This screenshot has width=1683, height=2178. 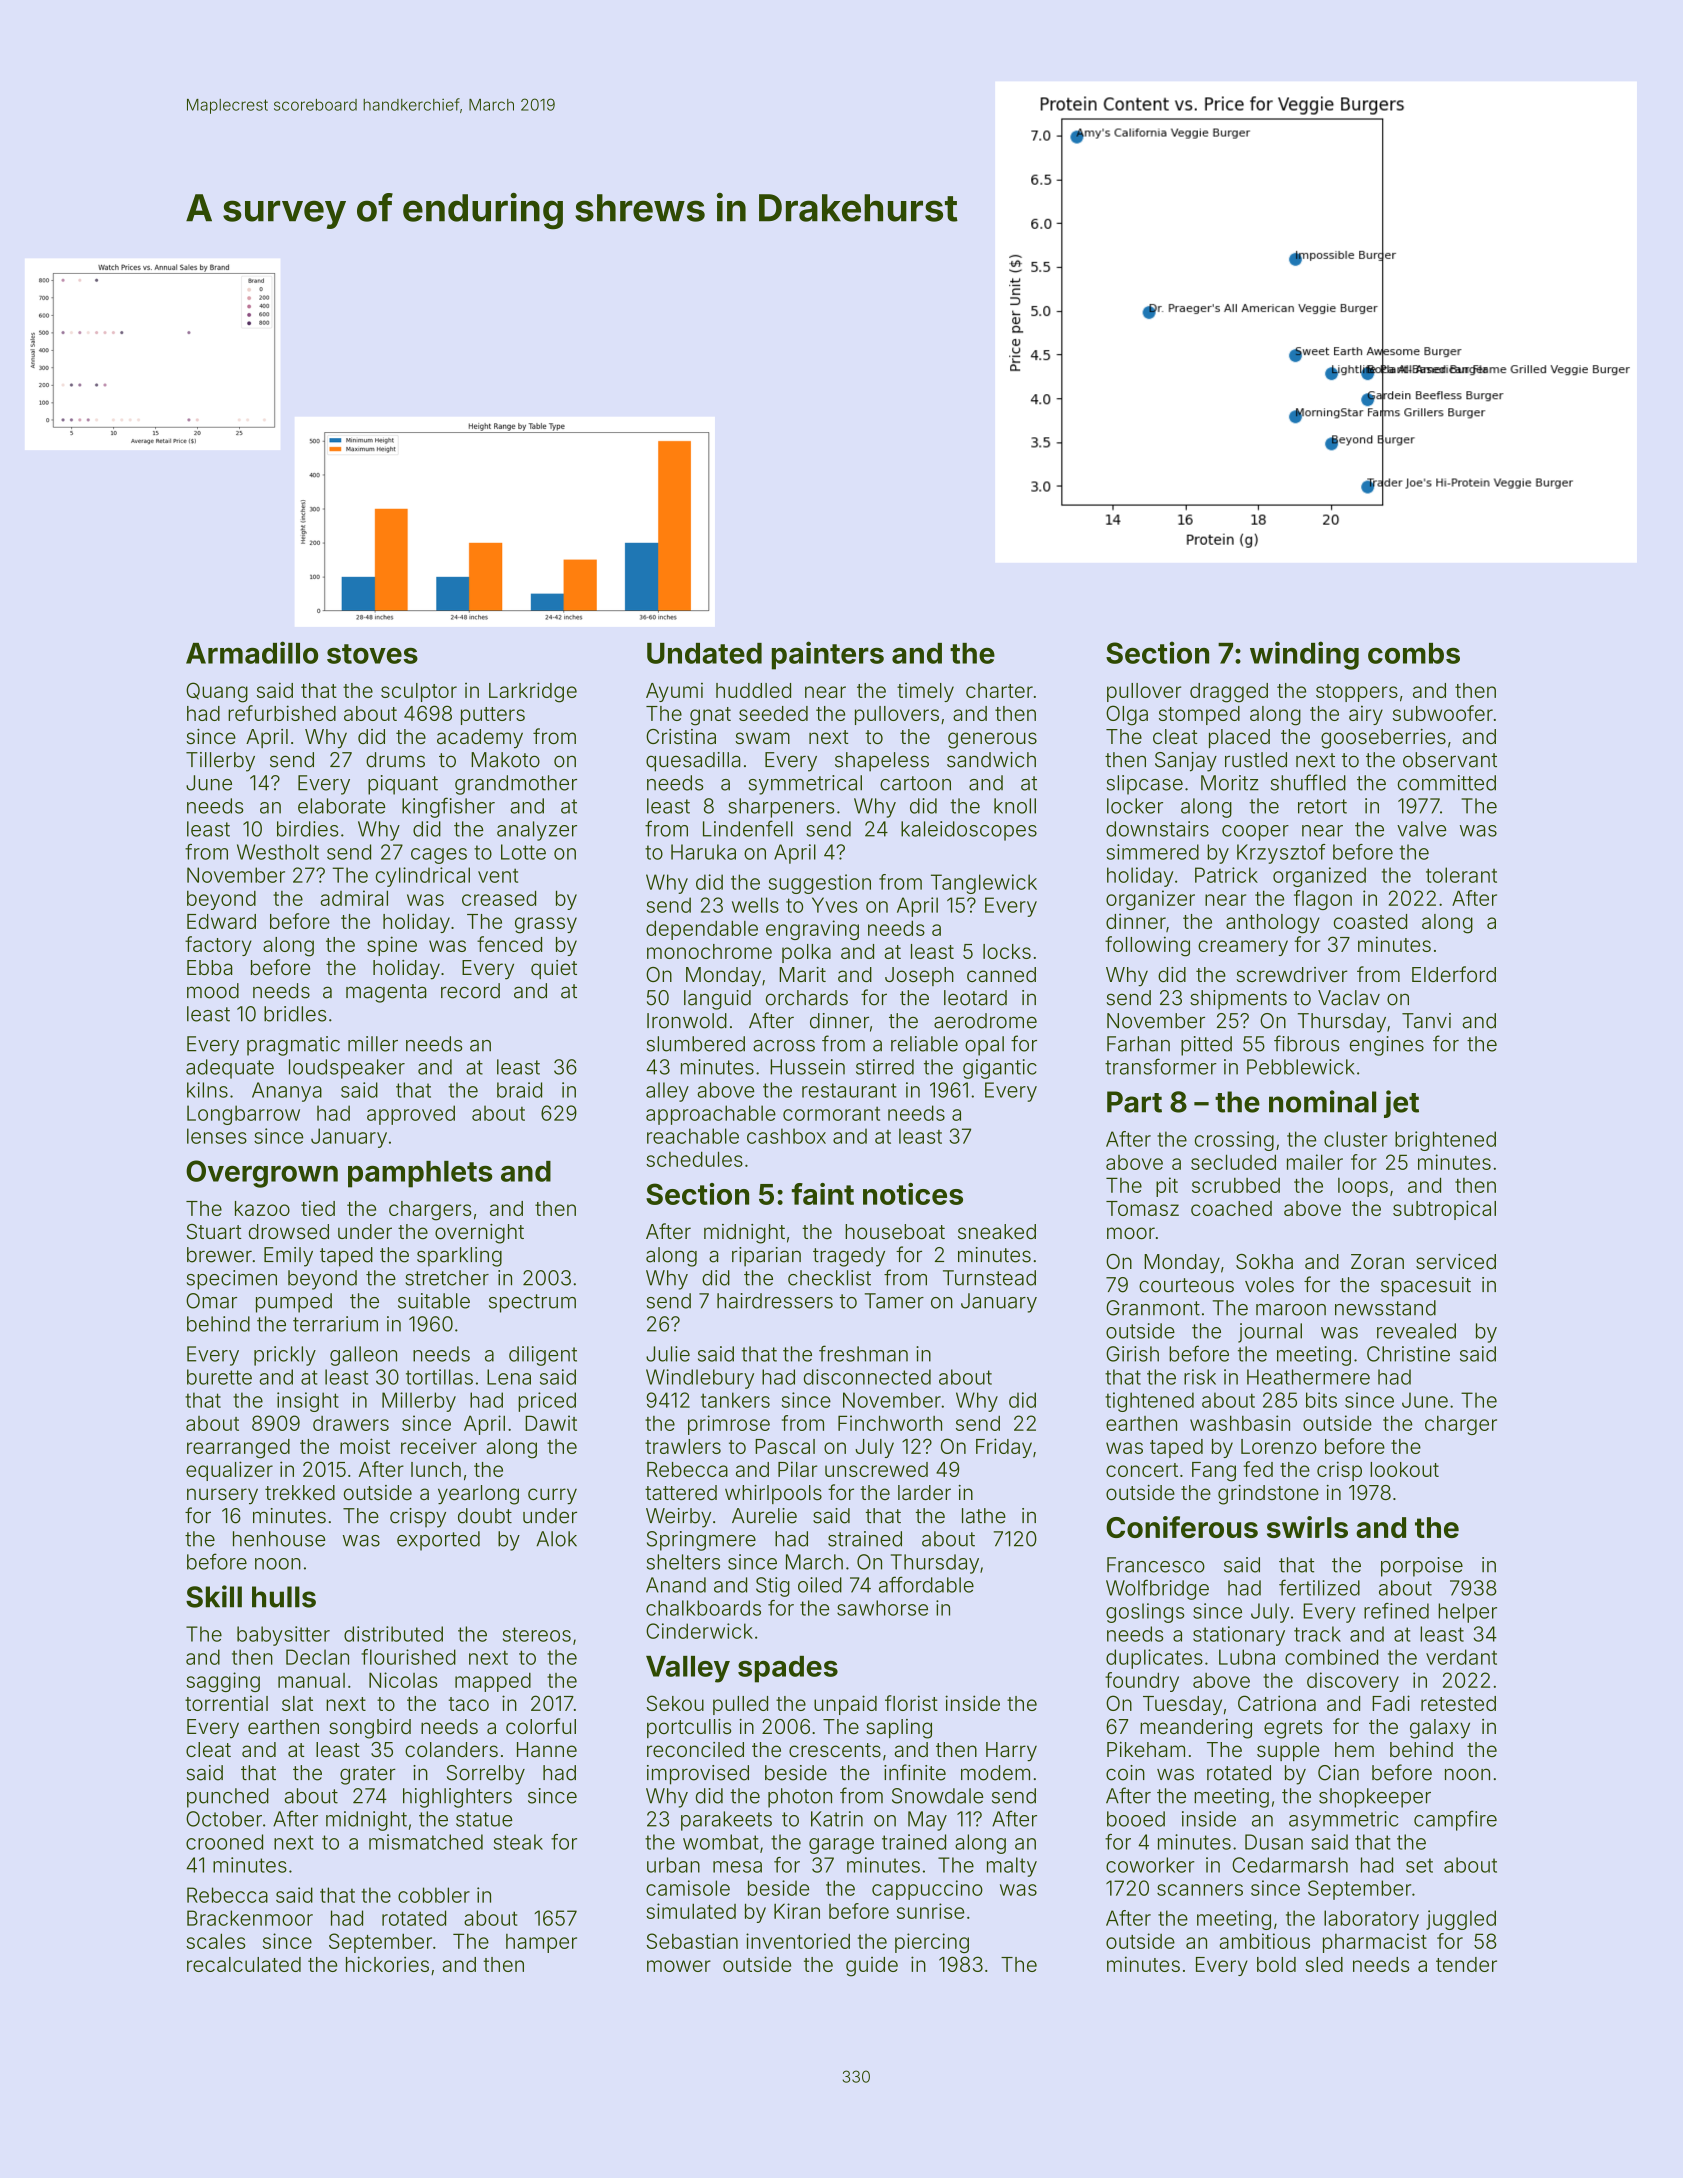 What do you see at coordinates (252, 652) in the screenshot?
I see `Armadillo` at bounding box center [252, 652].
